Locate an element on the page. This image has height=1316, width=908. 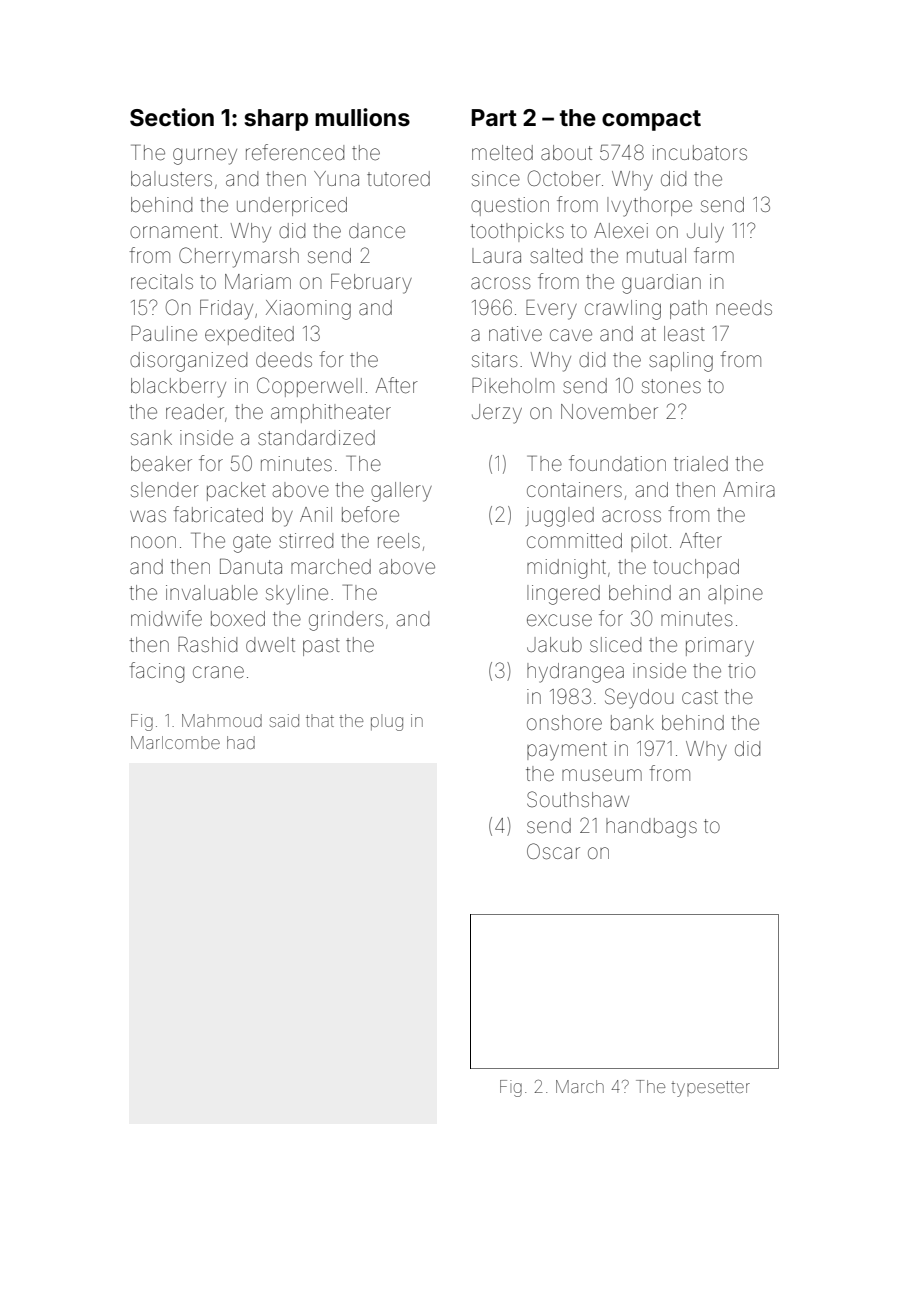
Marlcombe is located at coordinates (175, 742).
